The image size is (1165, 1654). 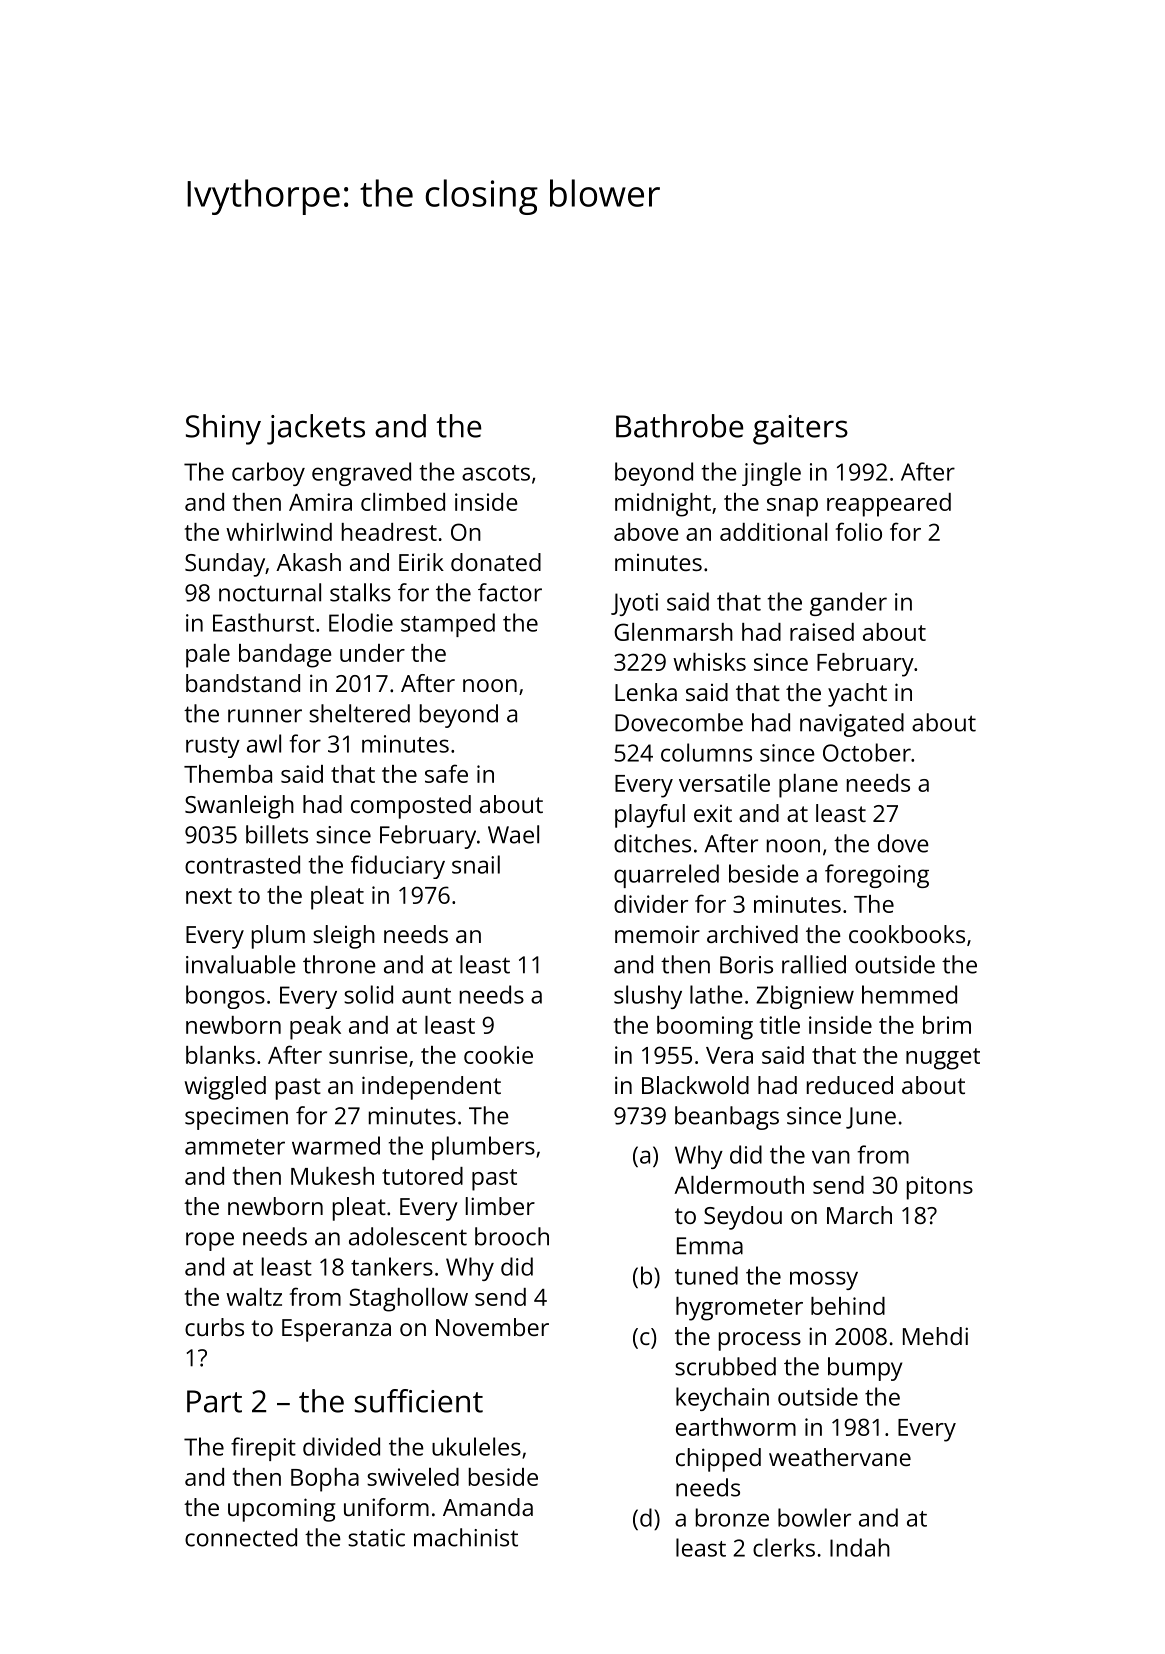 What do you see at coordinates (316, 429) in the screenshot?
I see `jackets` at bounding box center [316, 429].
